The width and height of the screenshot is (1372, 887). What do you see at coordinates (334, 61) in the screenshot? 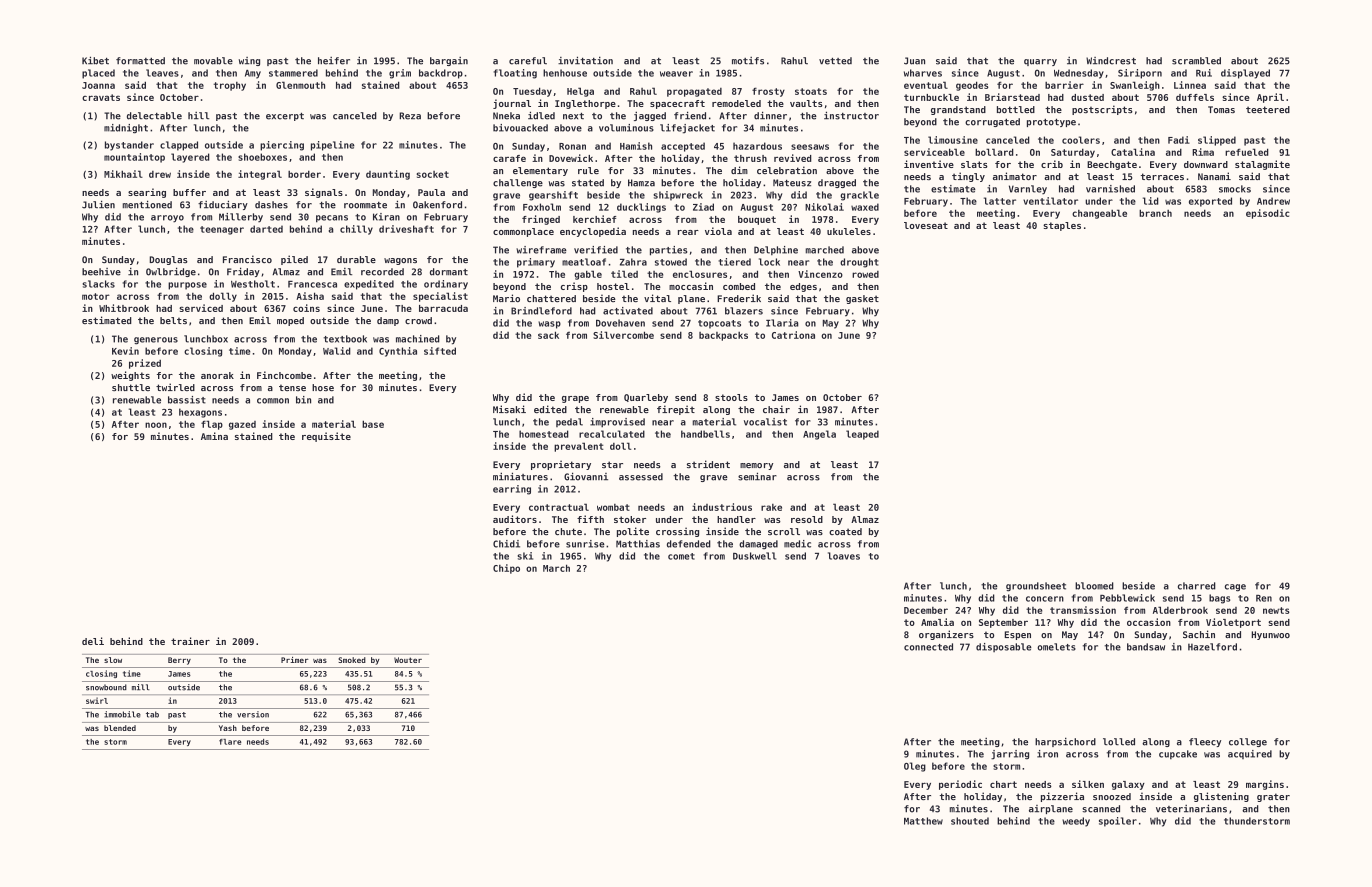
I see `heifer` at bounding box center [334, 61].
